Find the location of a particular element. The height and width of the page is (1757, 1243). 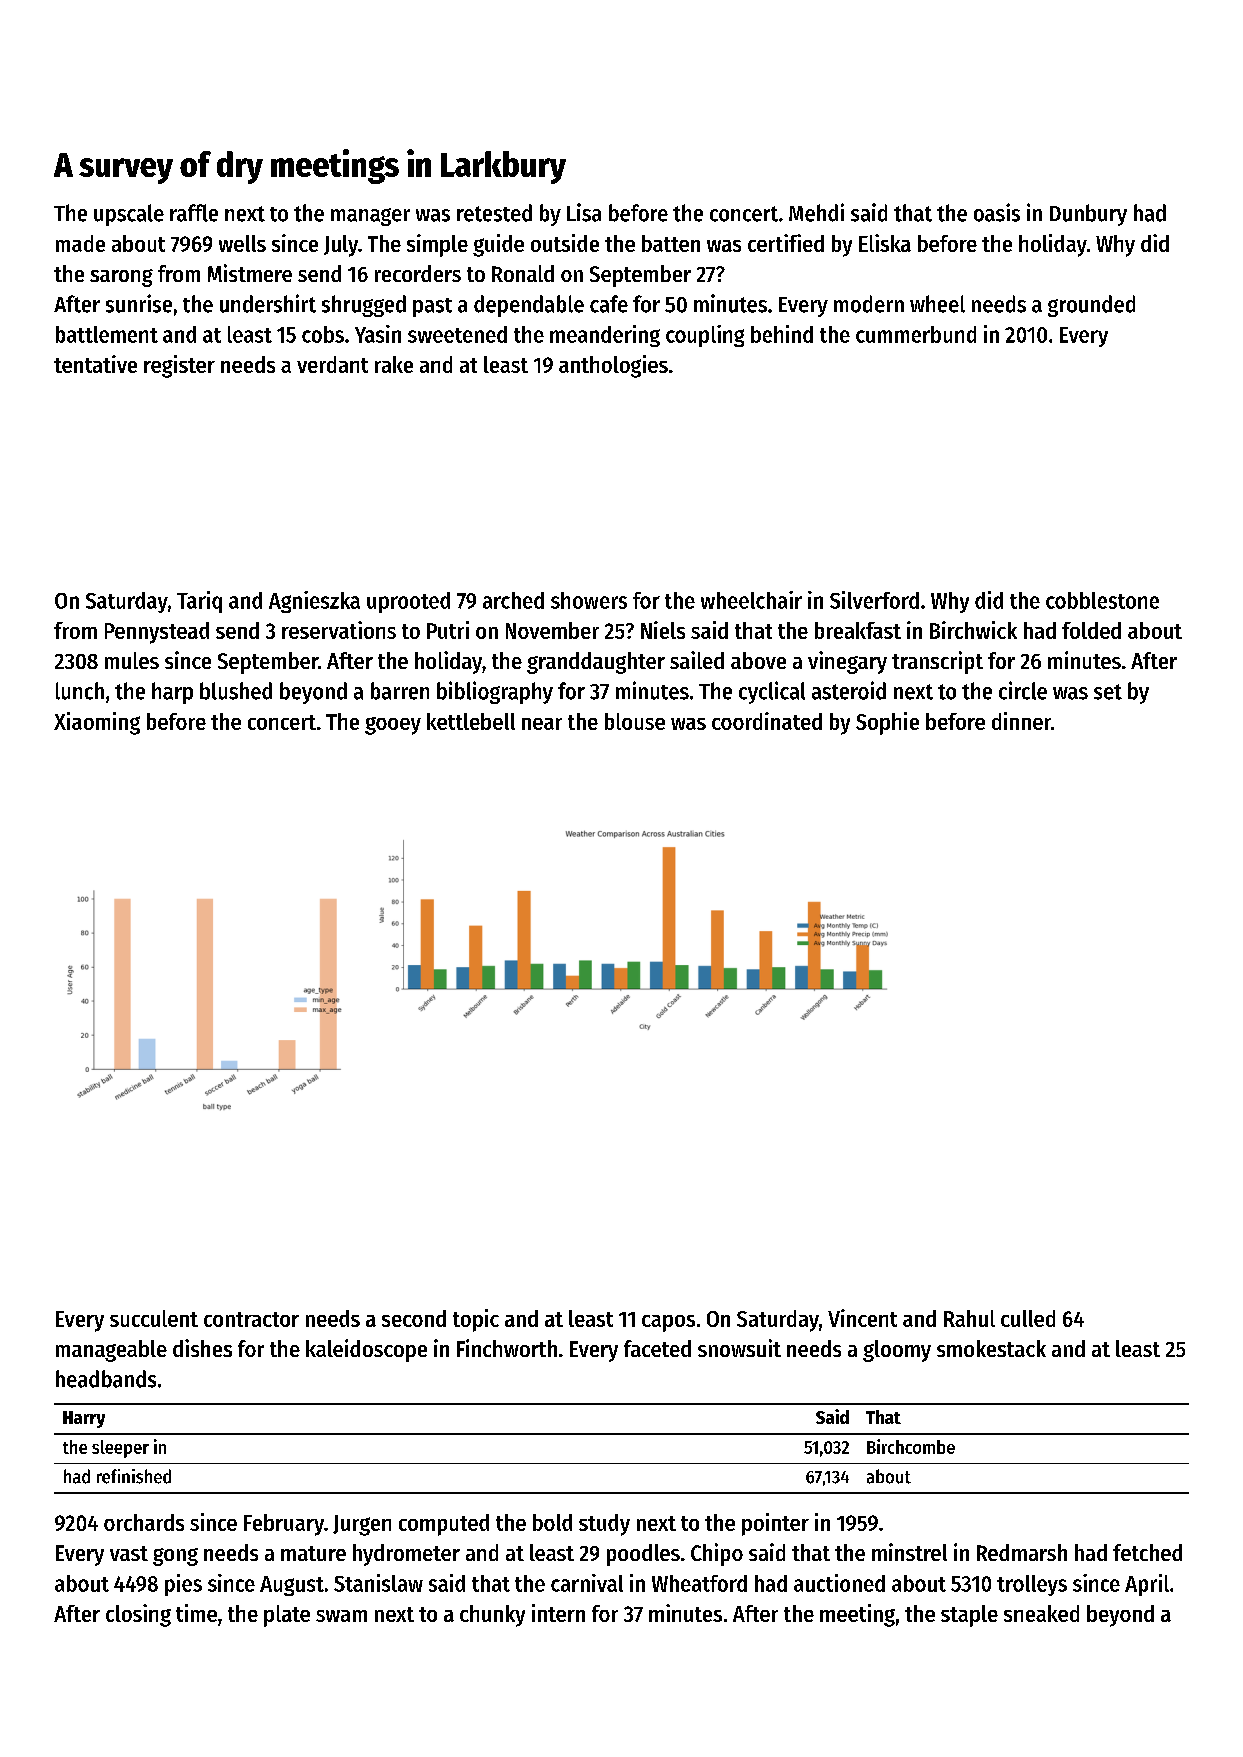

dinner is located at coordinates (1021, 721).
